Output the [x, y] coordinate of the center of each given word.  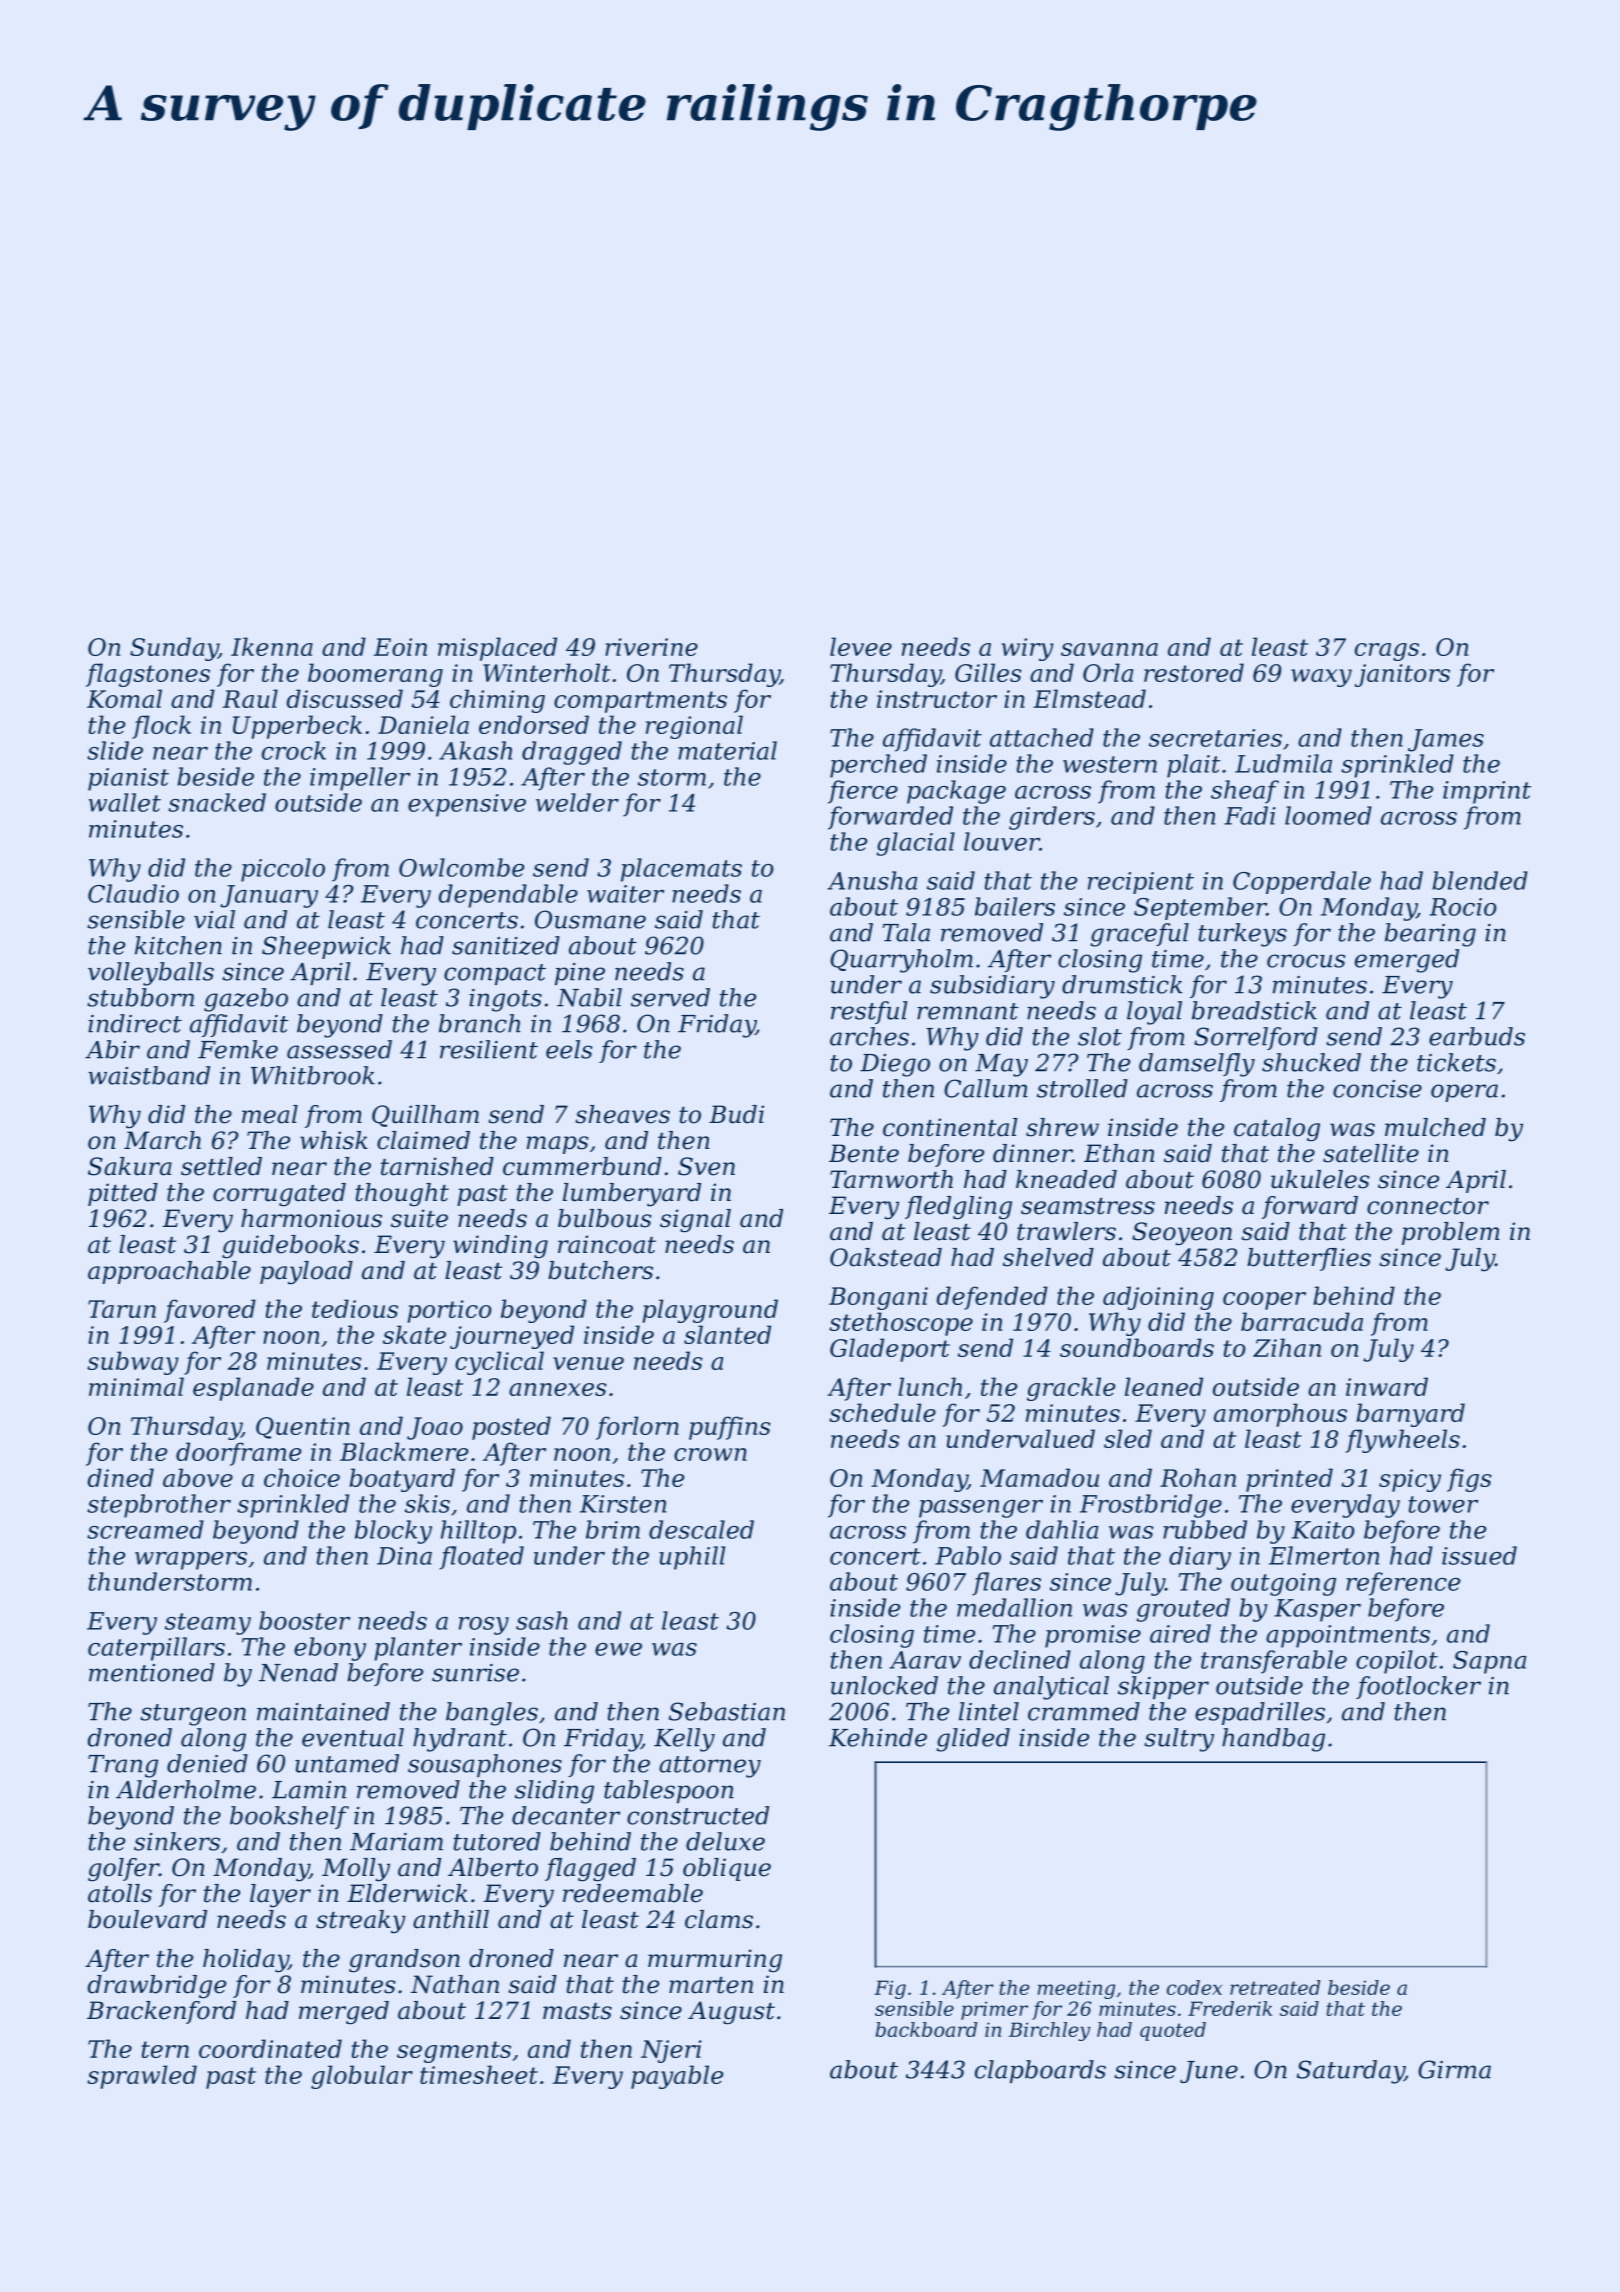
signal [695, 1221]
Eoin [400, 647]
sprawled [142, 2077]
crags [1387, 652]
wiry [1028, 649]
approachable [169, 1272]
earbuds [1477, 1036]
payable [677, 2077]
